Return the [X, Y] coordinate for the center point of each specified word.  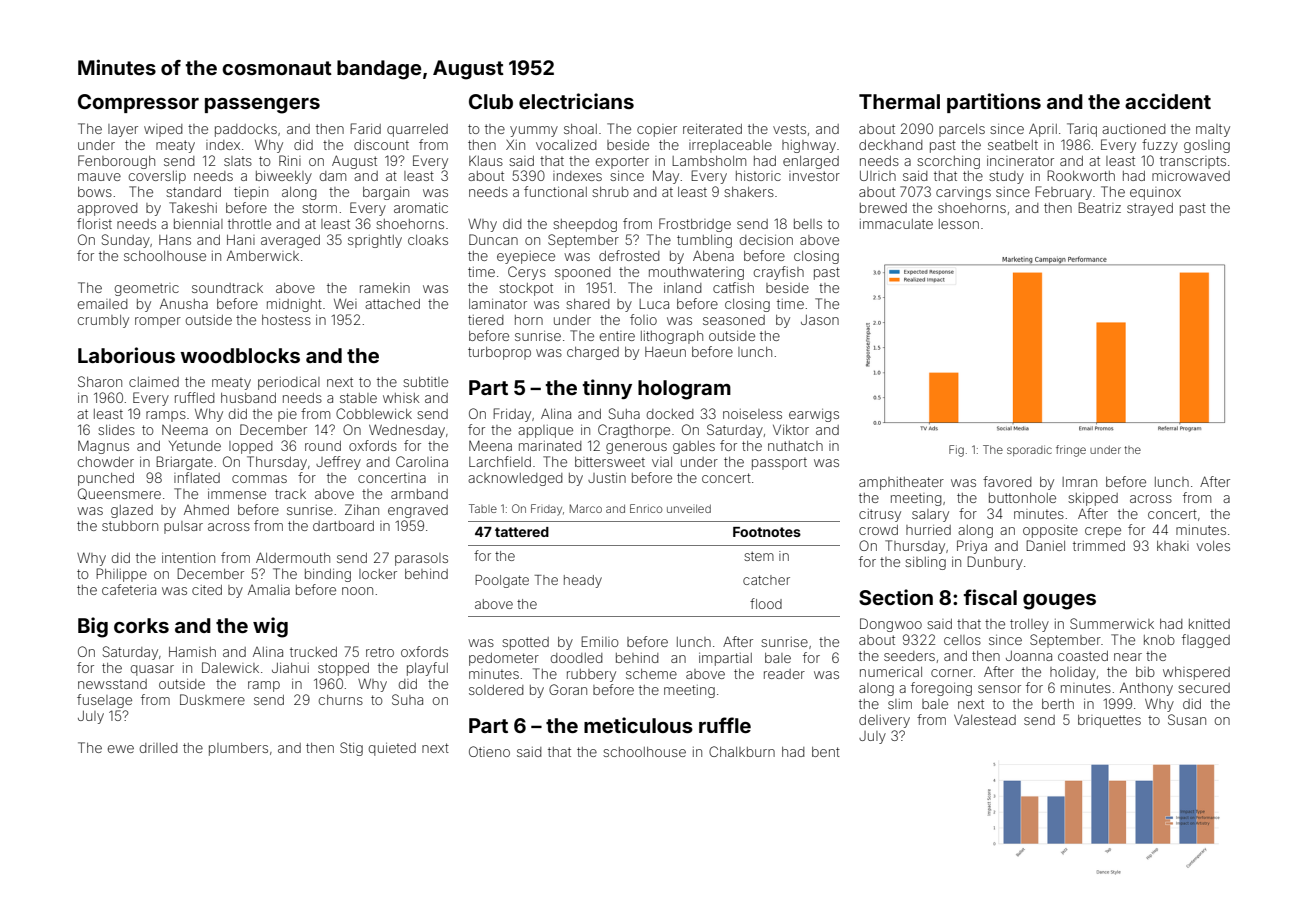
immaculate [896, 224]
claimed [154, 382]
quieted [392, 749]
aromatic [421, 208]
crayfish [779, 273]
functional [555, 191]
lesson [959, 224]
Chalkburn [742, 751]
